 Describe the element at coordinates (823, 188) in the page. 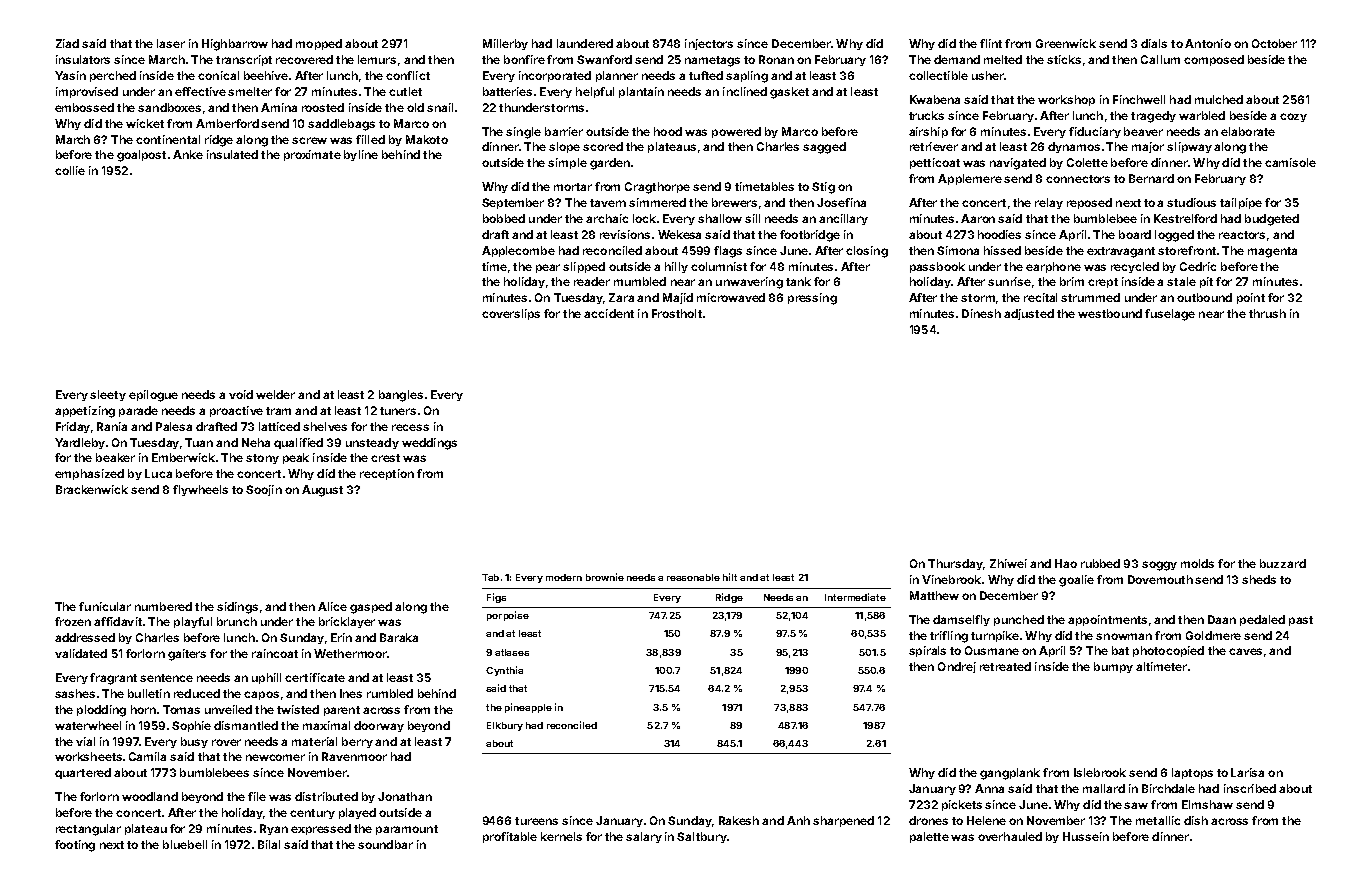

I see `Stig` at that location.
